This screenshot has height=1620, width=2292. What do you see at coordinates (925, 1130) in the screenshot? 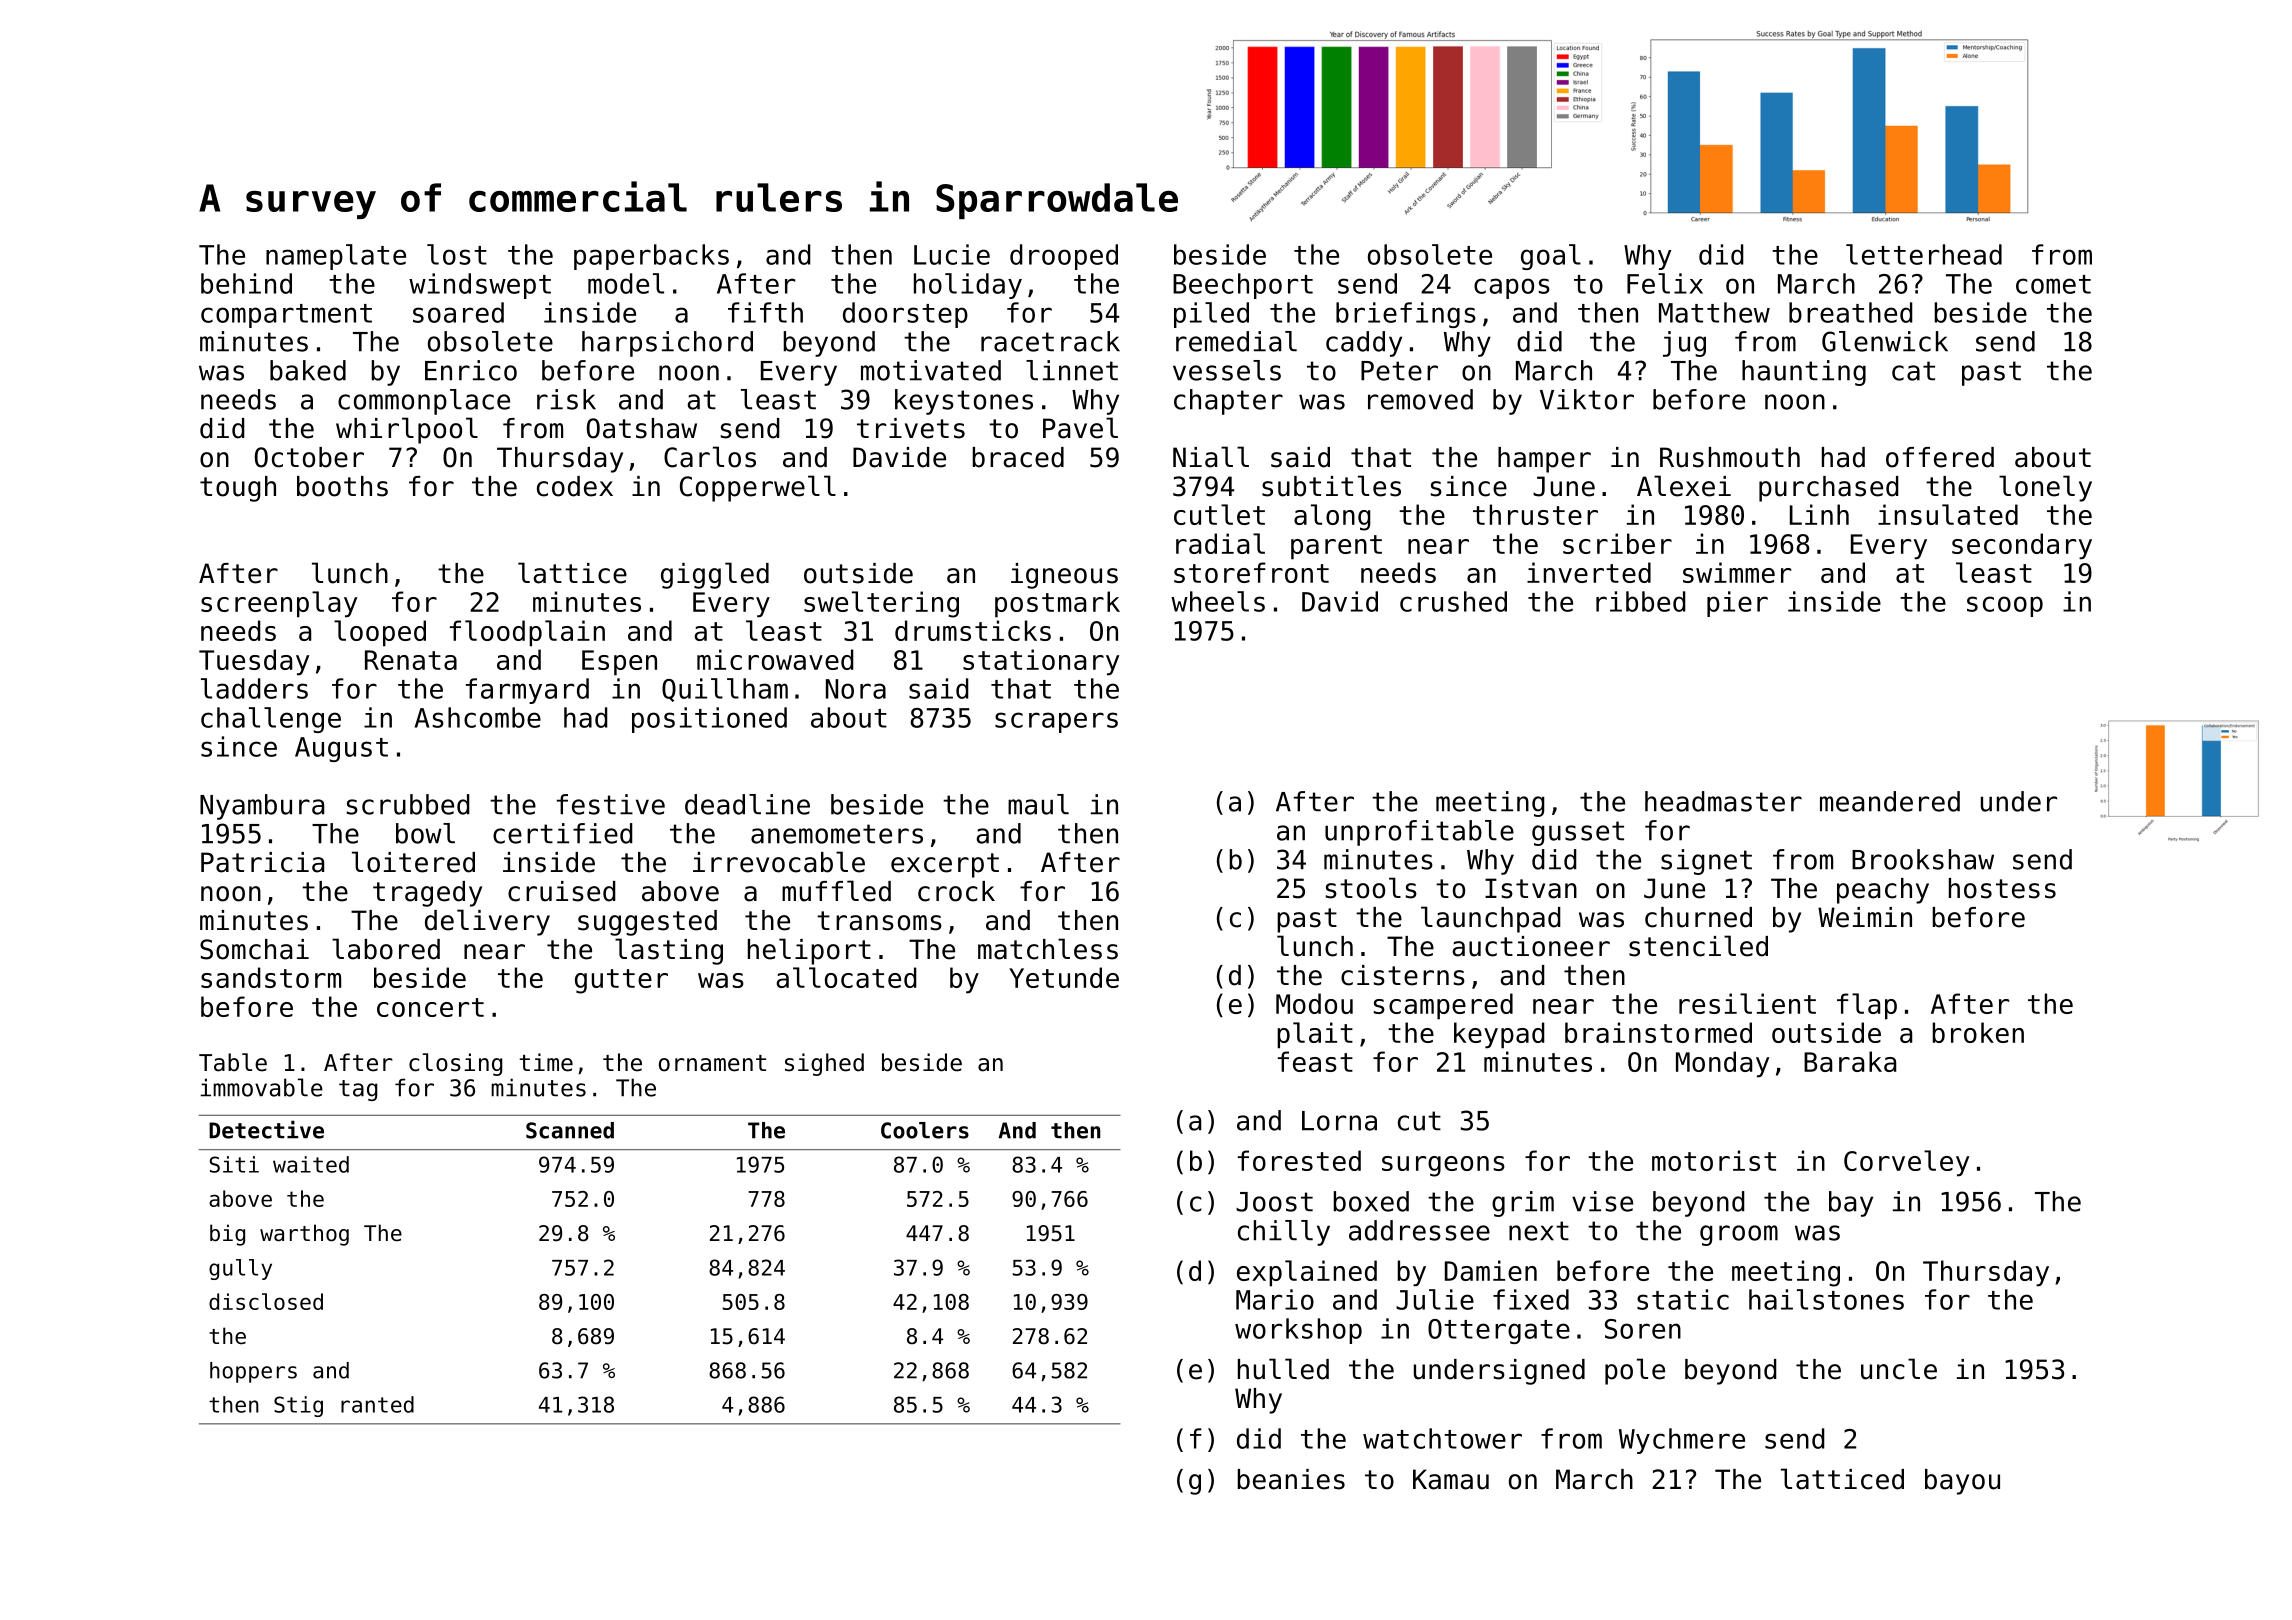
I see `Coolers` at bounding box center [925, 1130].
